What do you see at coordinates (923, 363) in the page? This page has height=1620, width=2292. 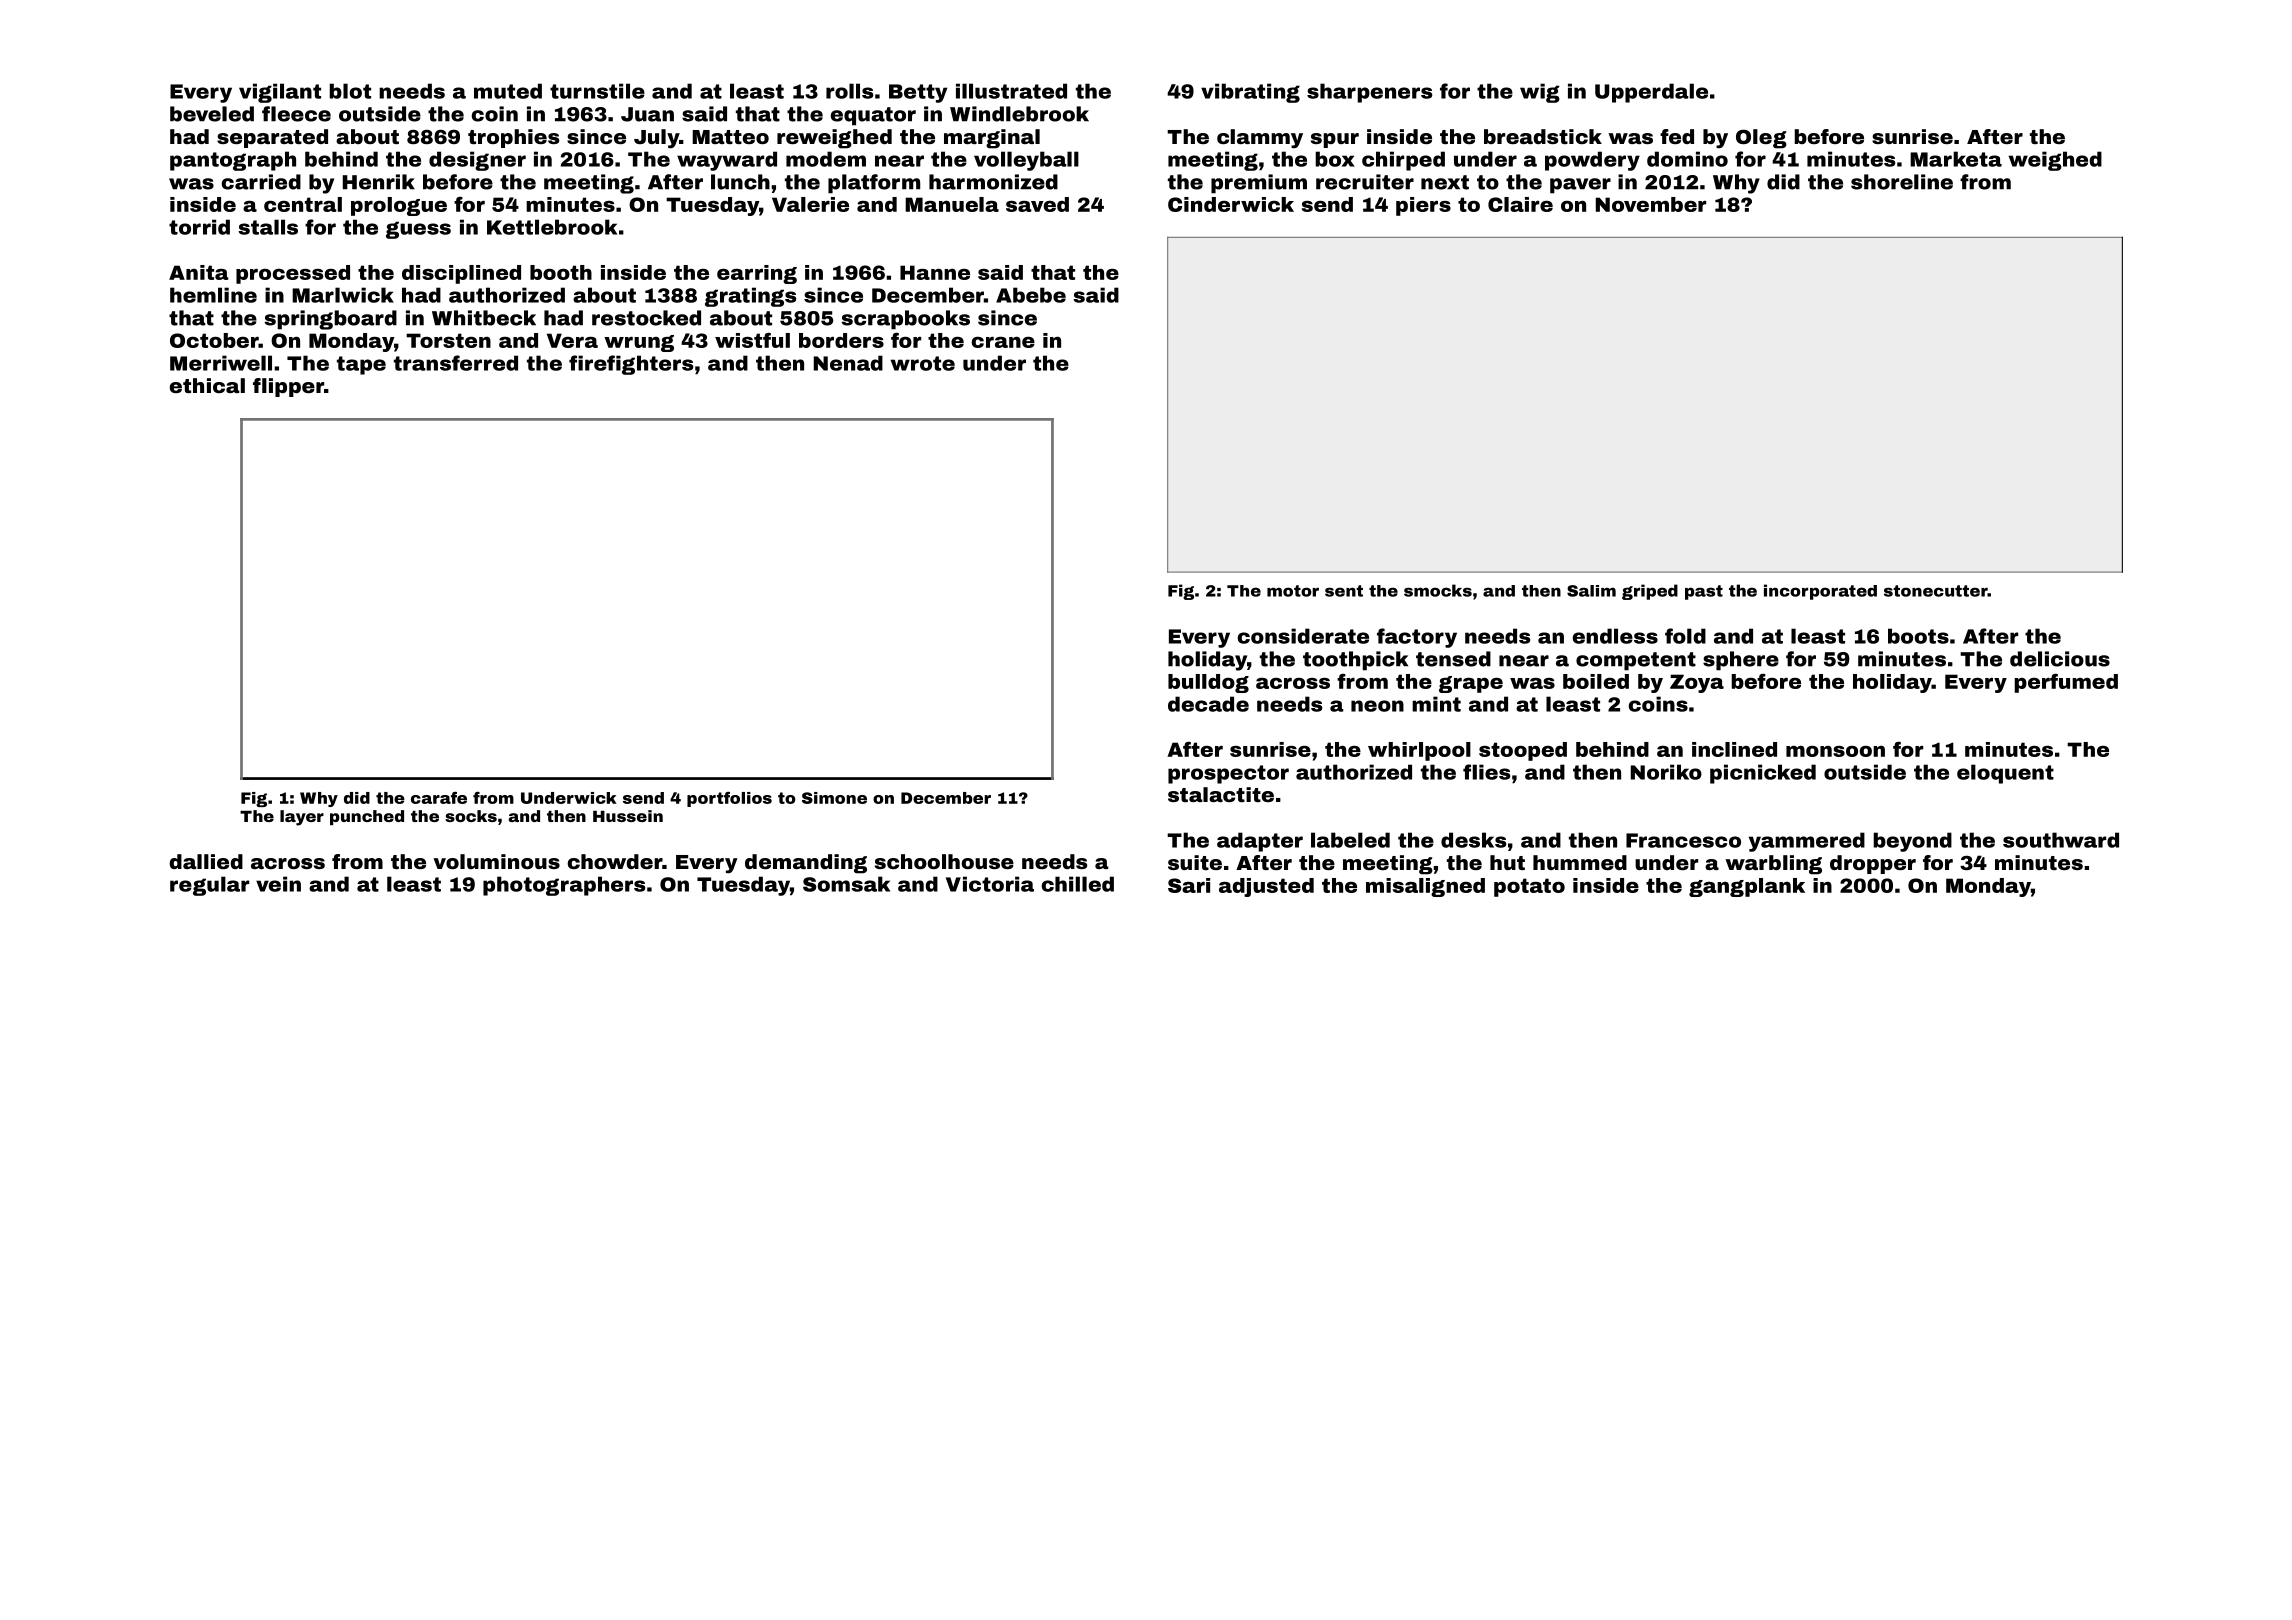 I see `wrote` at bounding box center [923, 363].
